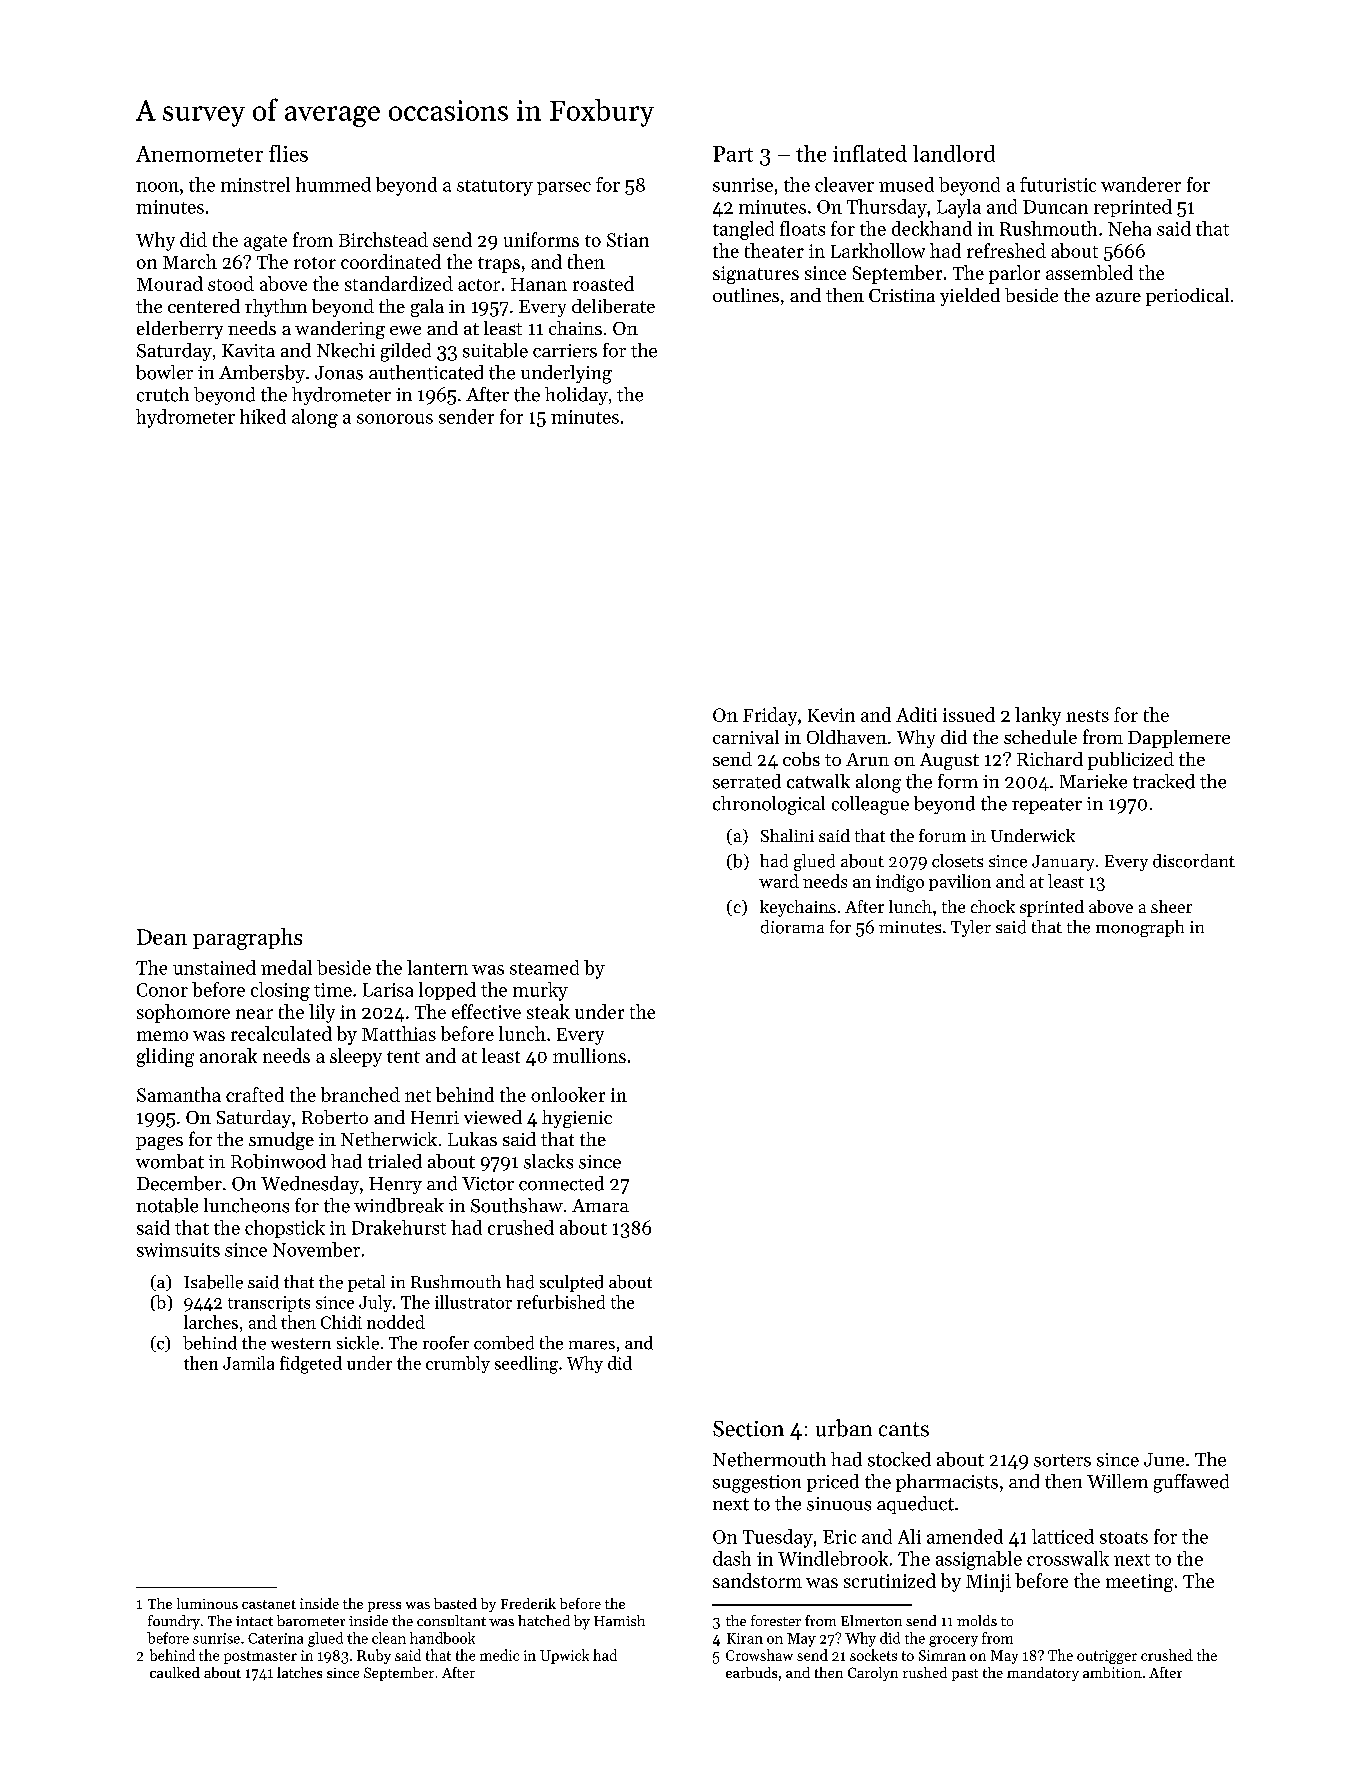  What do you see at coordinates (199, 154) in the screenshot?
I see `Anemometer` at bounding box center [199, 154].
